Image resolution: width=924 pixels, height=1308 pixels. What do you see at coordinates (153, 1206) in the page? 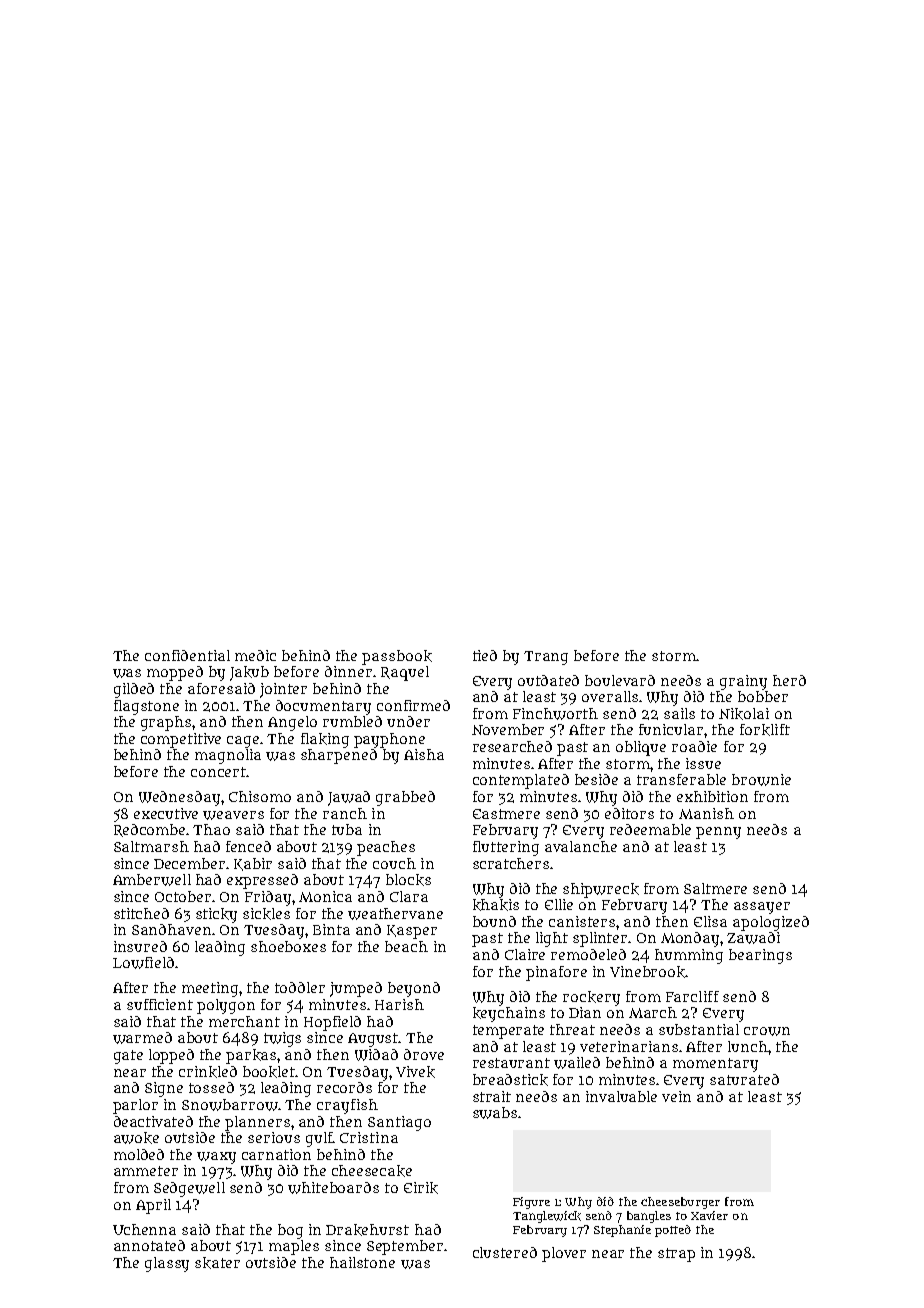
I see `April` at bounding box center [153, 1206].
